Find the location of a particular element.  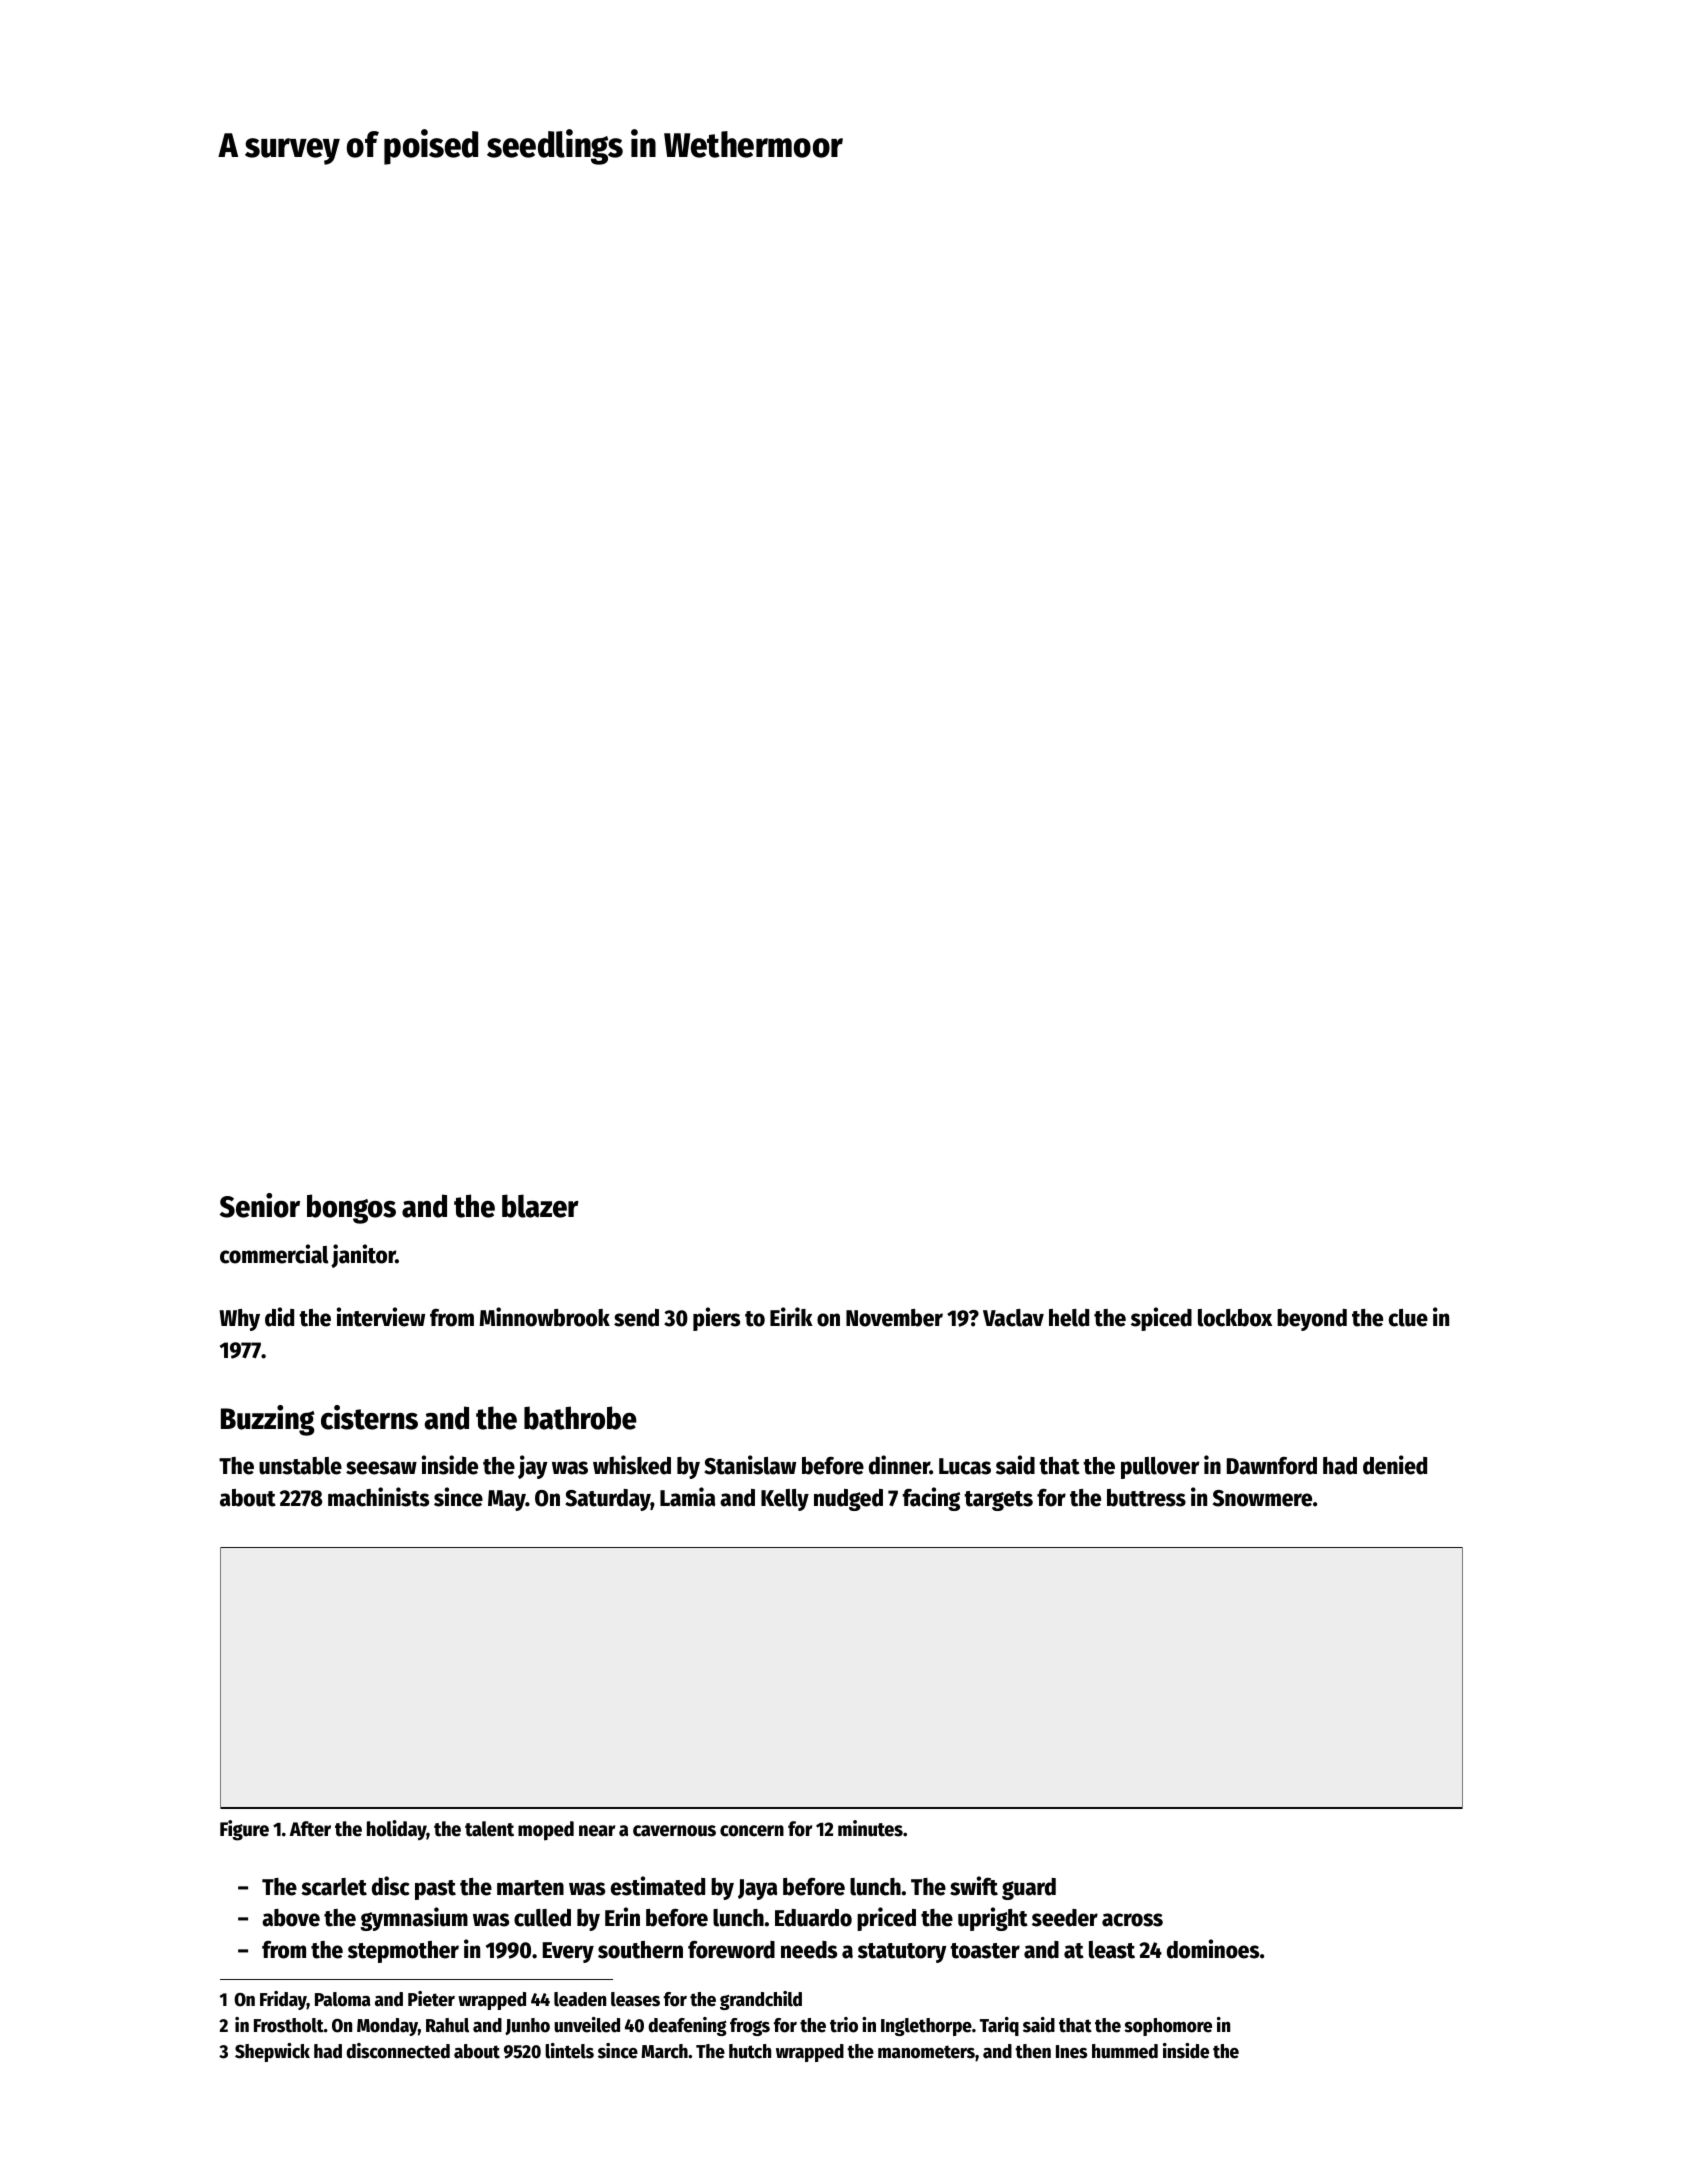

November is located at coordinates (894, 1318).
